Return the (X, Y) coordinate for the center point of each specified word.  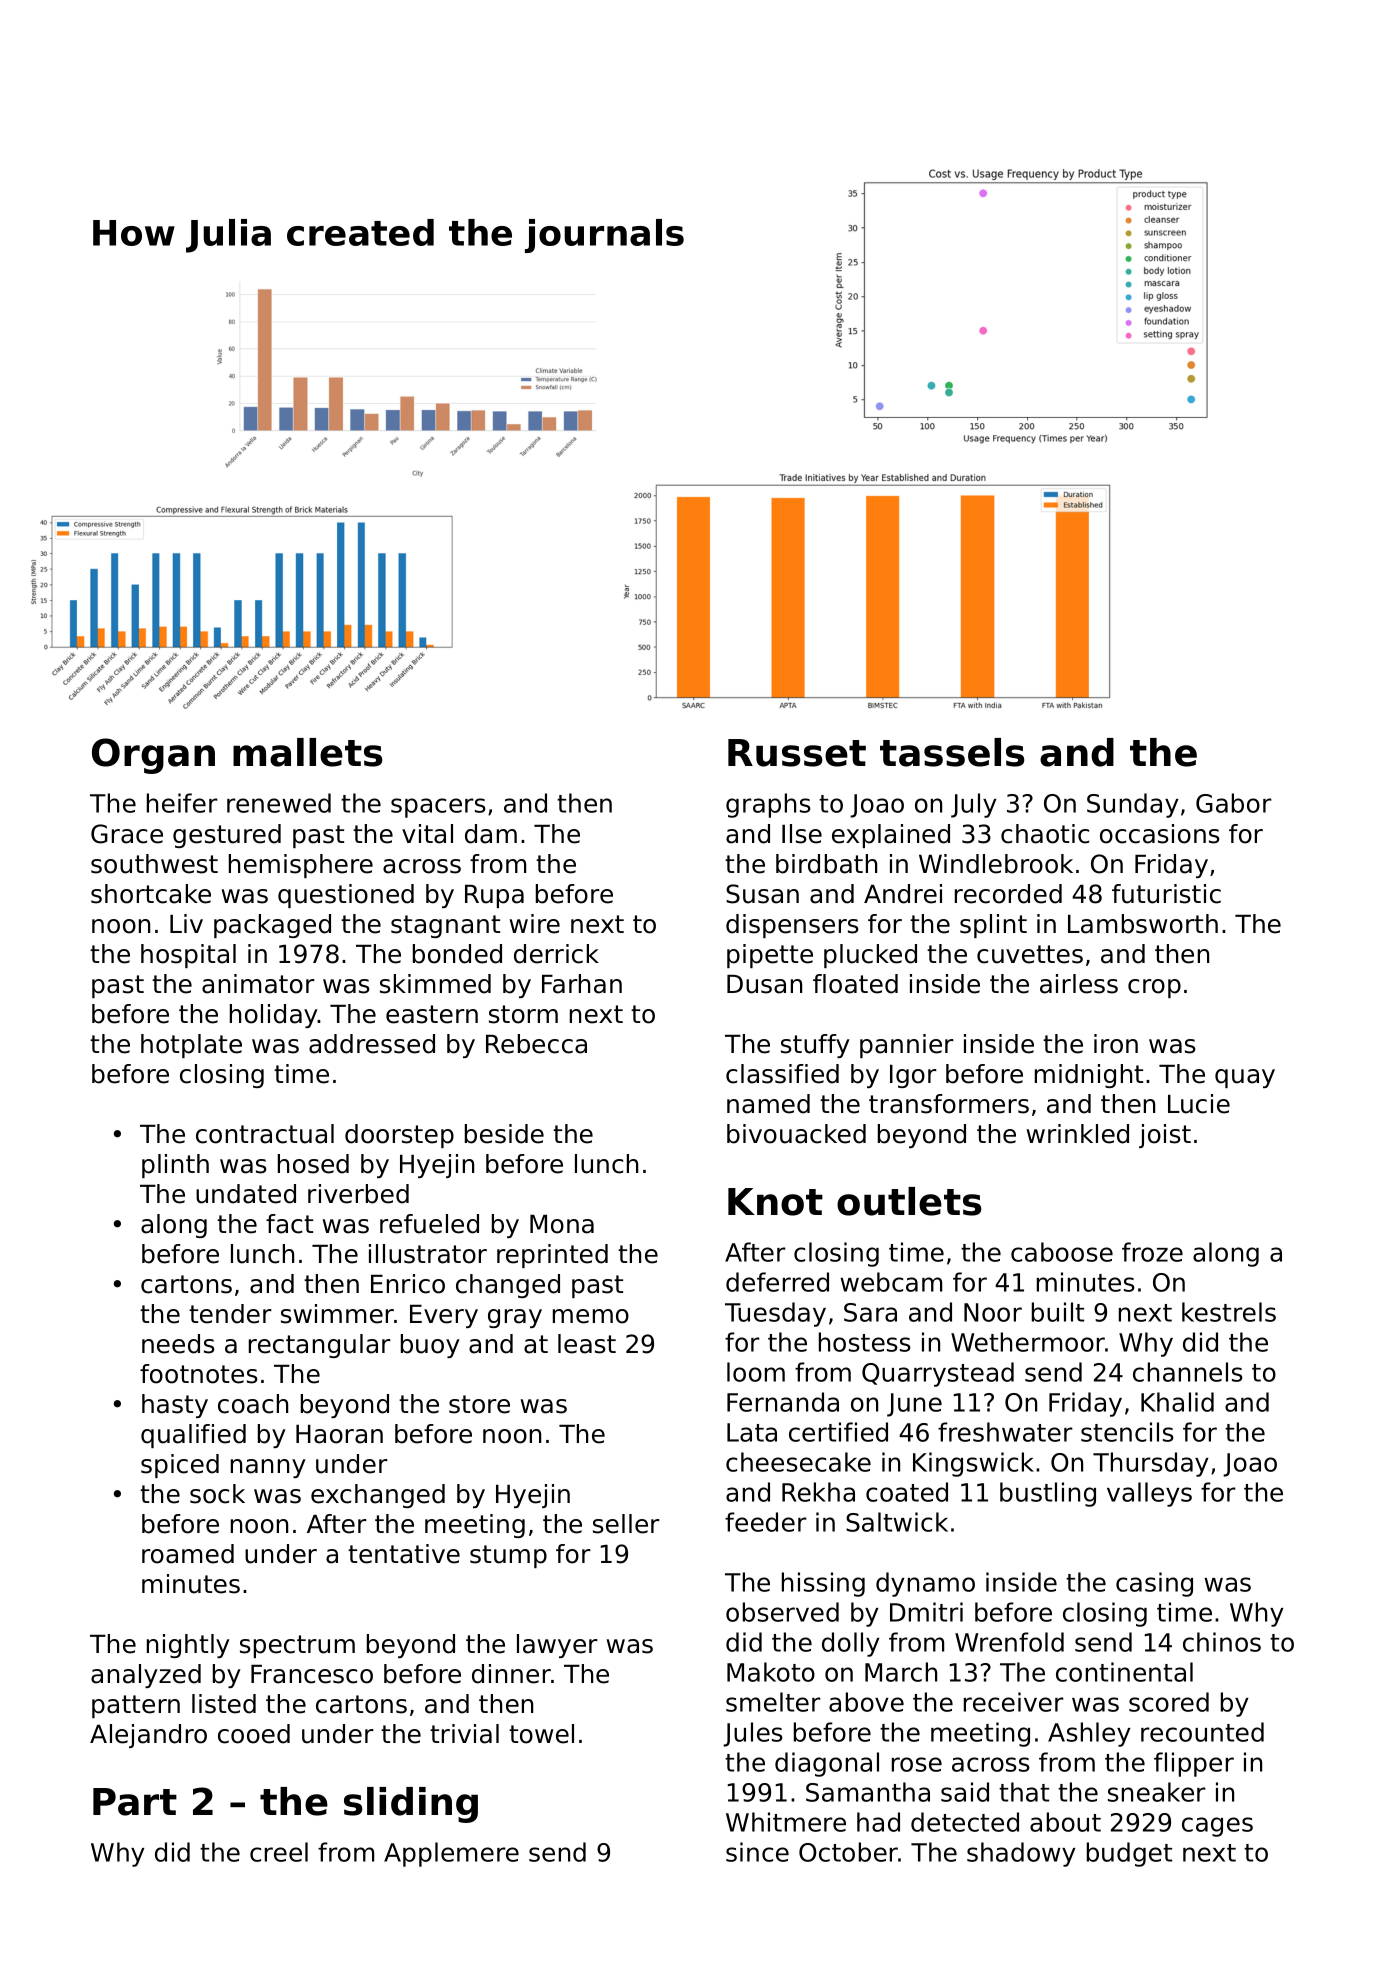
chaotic (1045, 834)
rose (917, 1764)
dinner (511, 1674)
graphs (768, 805)
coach (253, 1404)
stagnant (445, 926)
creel (279, 1852)
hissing (823, 1584)
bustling (1048, 1494)
